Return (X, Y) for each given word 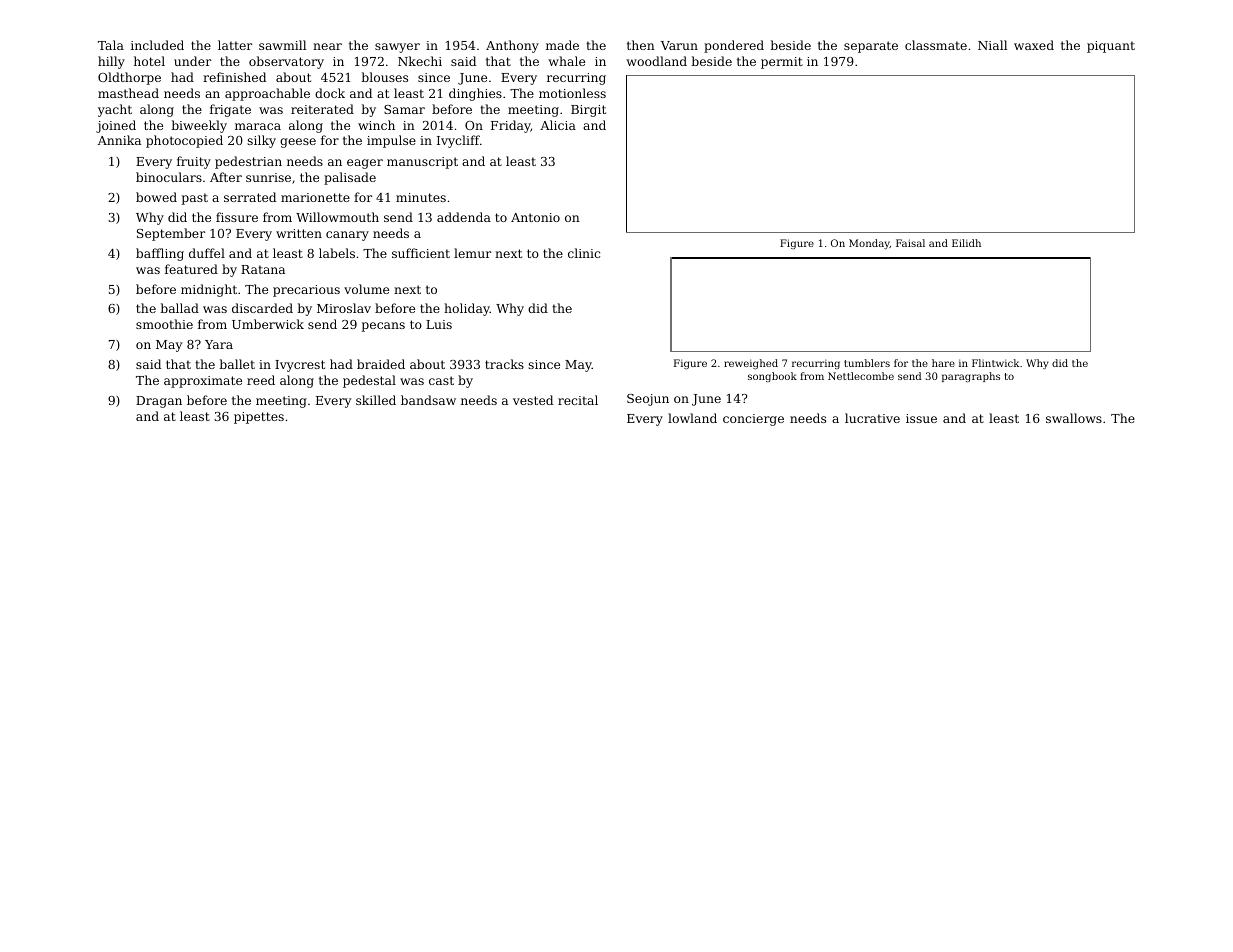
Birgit (588, 111)
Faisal (910, 243)
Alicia (558, 125)
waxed (1034, 45)
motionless (572, 93)
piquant (1111, 47)
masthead (128, 93)
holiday (467, 309)
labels (337, 253)
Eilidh (966, 243)
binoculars (169, 177)
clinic (584, 253)
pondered (734, 46)
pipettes (259, 418)
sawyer (397, 48)
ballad (179, 308)
